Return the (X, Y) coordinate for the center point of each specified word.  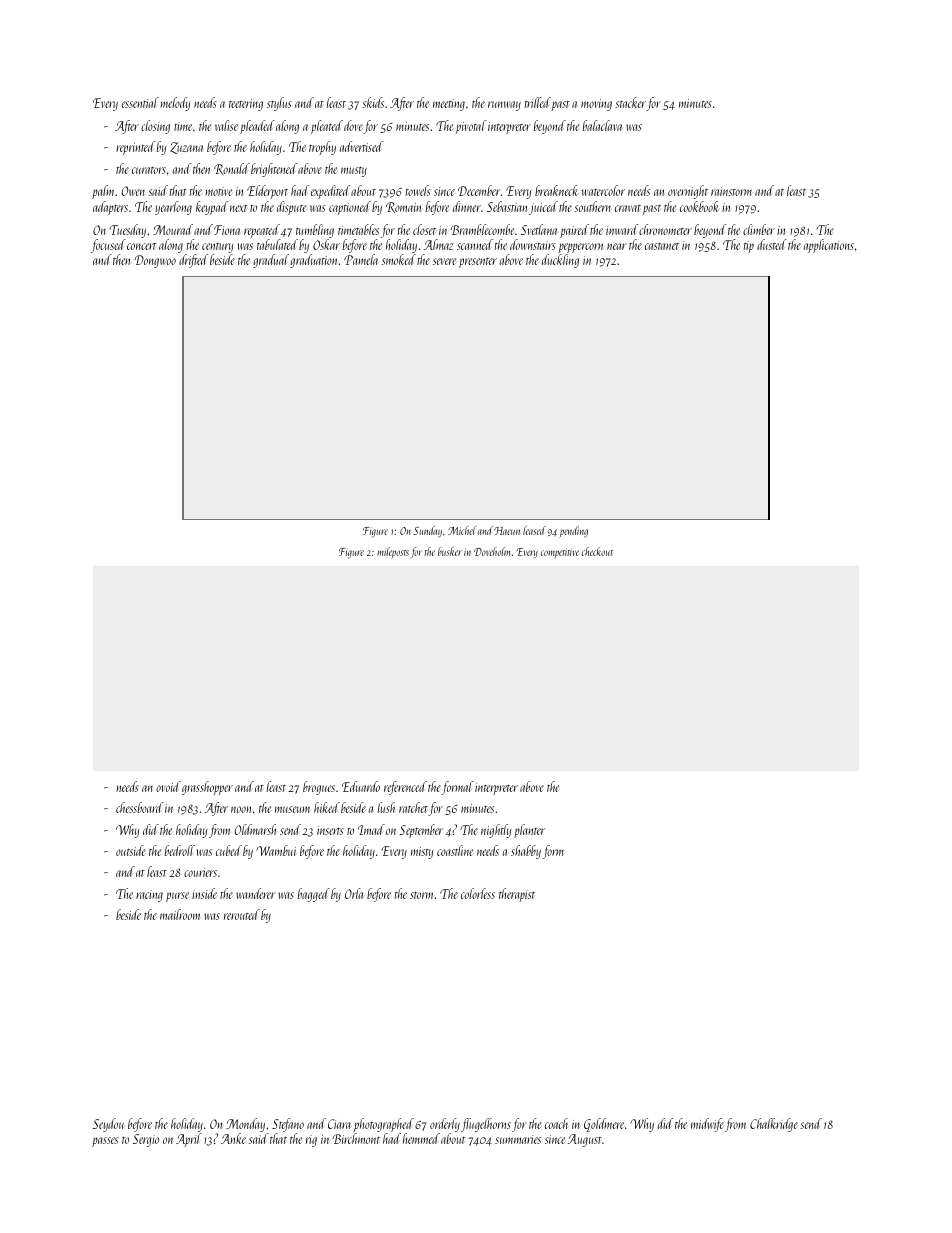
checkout (597, 551)
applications (829, 246)
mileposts (393, 552)
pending (574, 532)
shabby (526, 852)
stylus (279, 104)
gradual (271, 261)
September (421, 831)
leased (534, 530)
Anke (233, 1138)
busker (450, 551)
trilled (537, 102)
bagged (314, 895)
